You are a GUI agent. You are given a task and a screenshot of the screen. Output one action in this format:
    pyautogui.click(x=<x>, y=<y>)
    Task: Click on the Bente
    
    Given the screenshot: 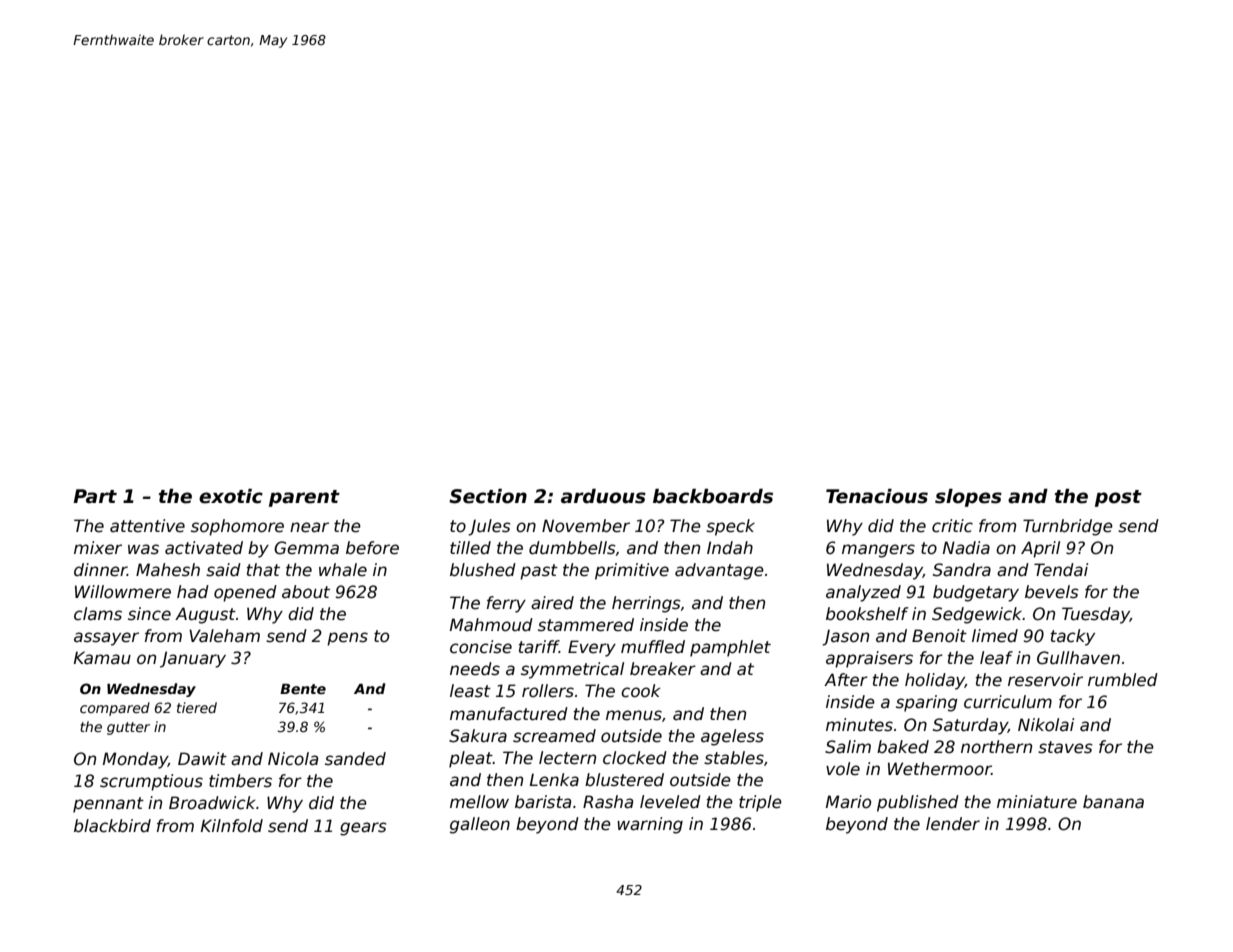 What is the action you would take?
    pyautogui.click(x=303, y=689)
